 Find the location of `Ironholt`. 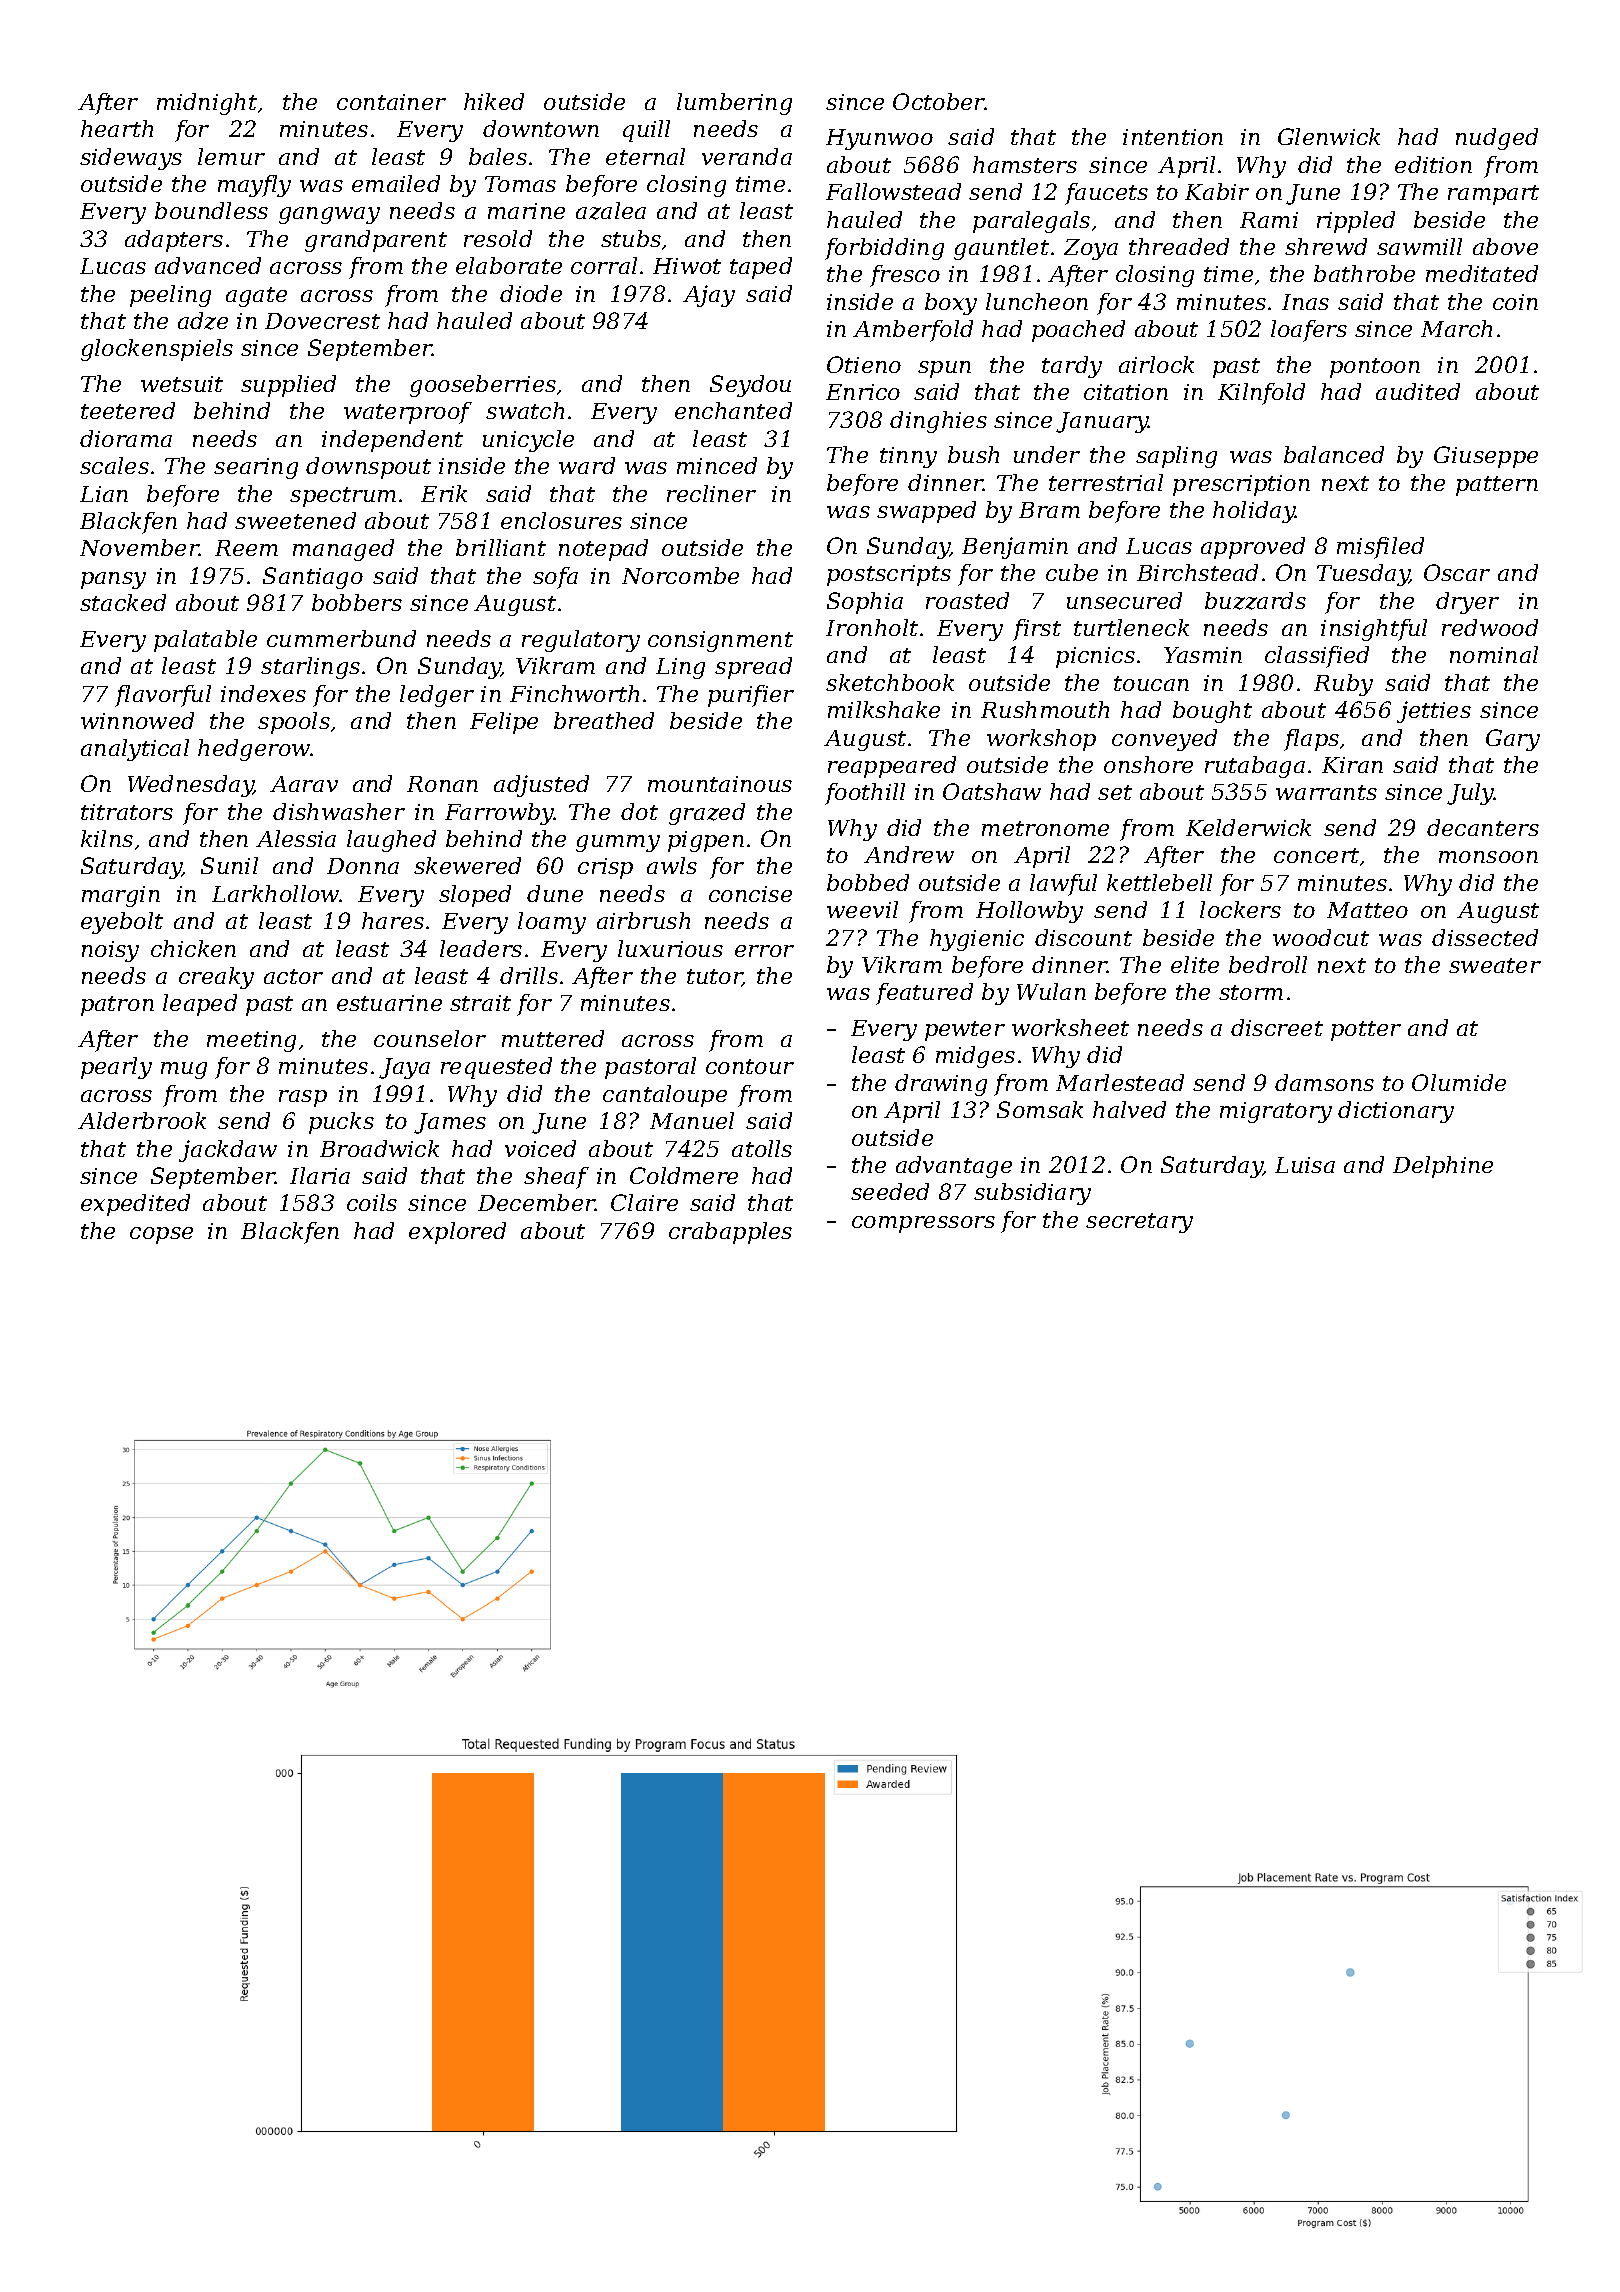

Ironholt is located at coordinates (872, 627).
